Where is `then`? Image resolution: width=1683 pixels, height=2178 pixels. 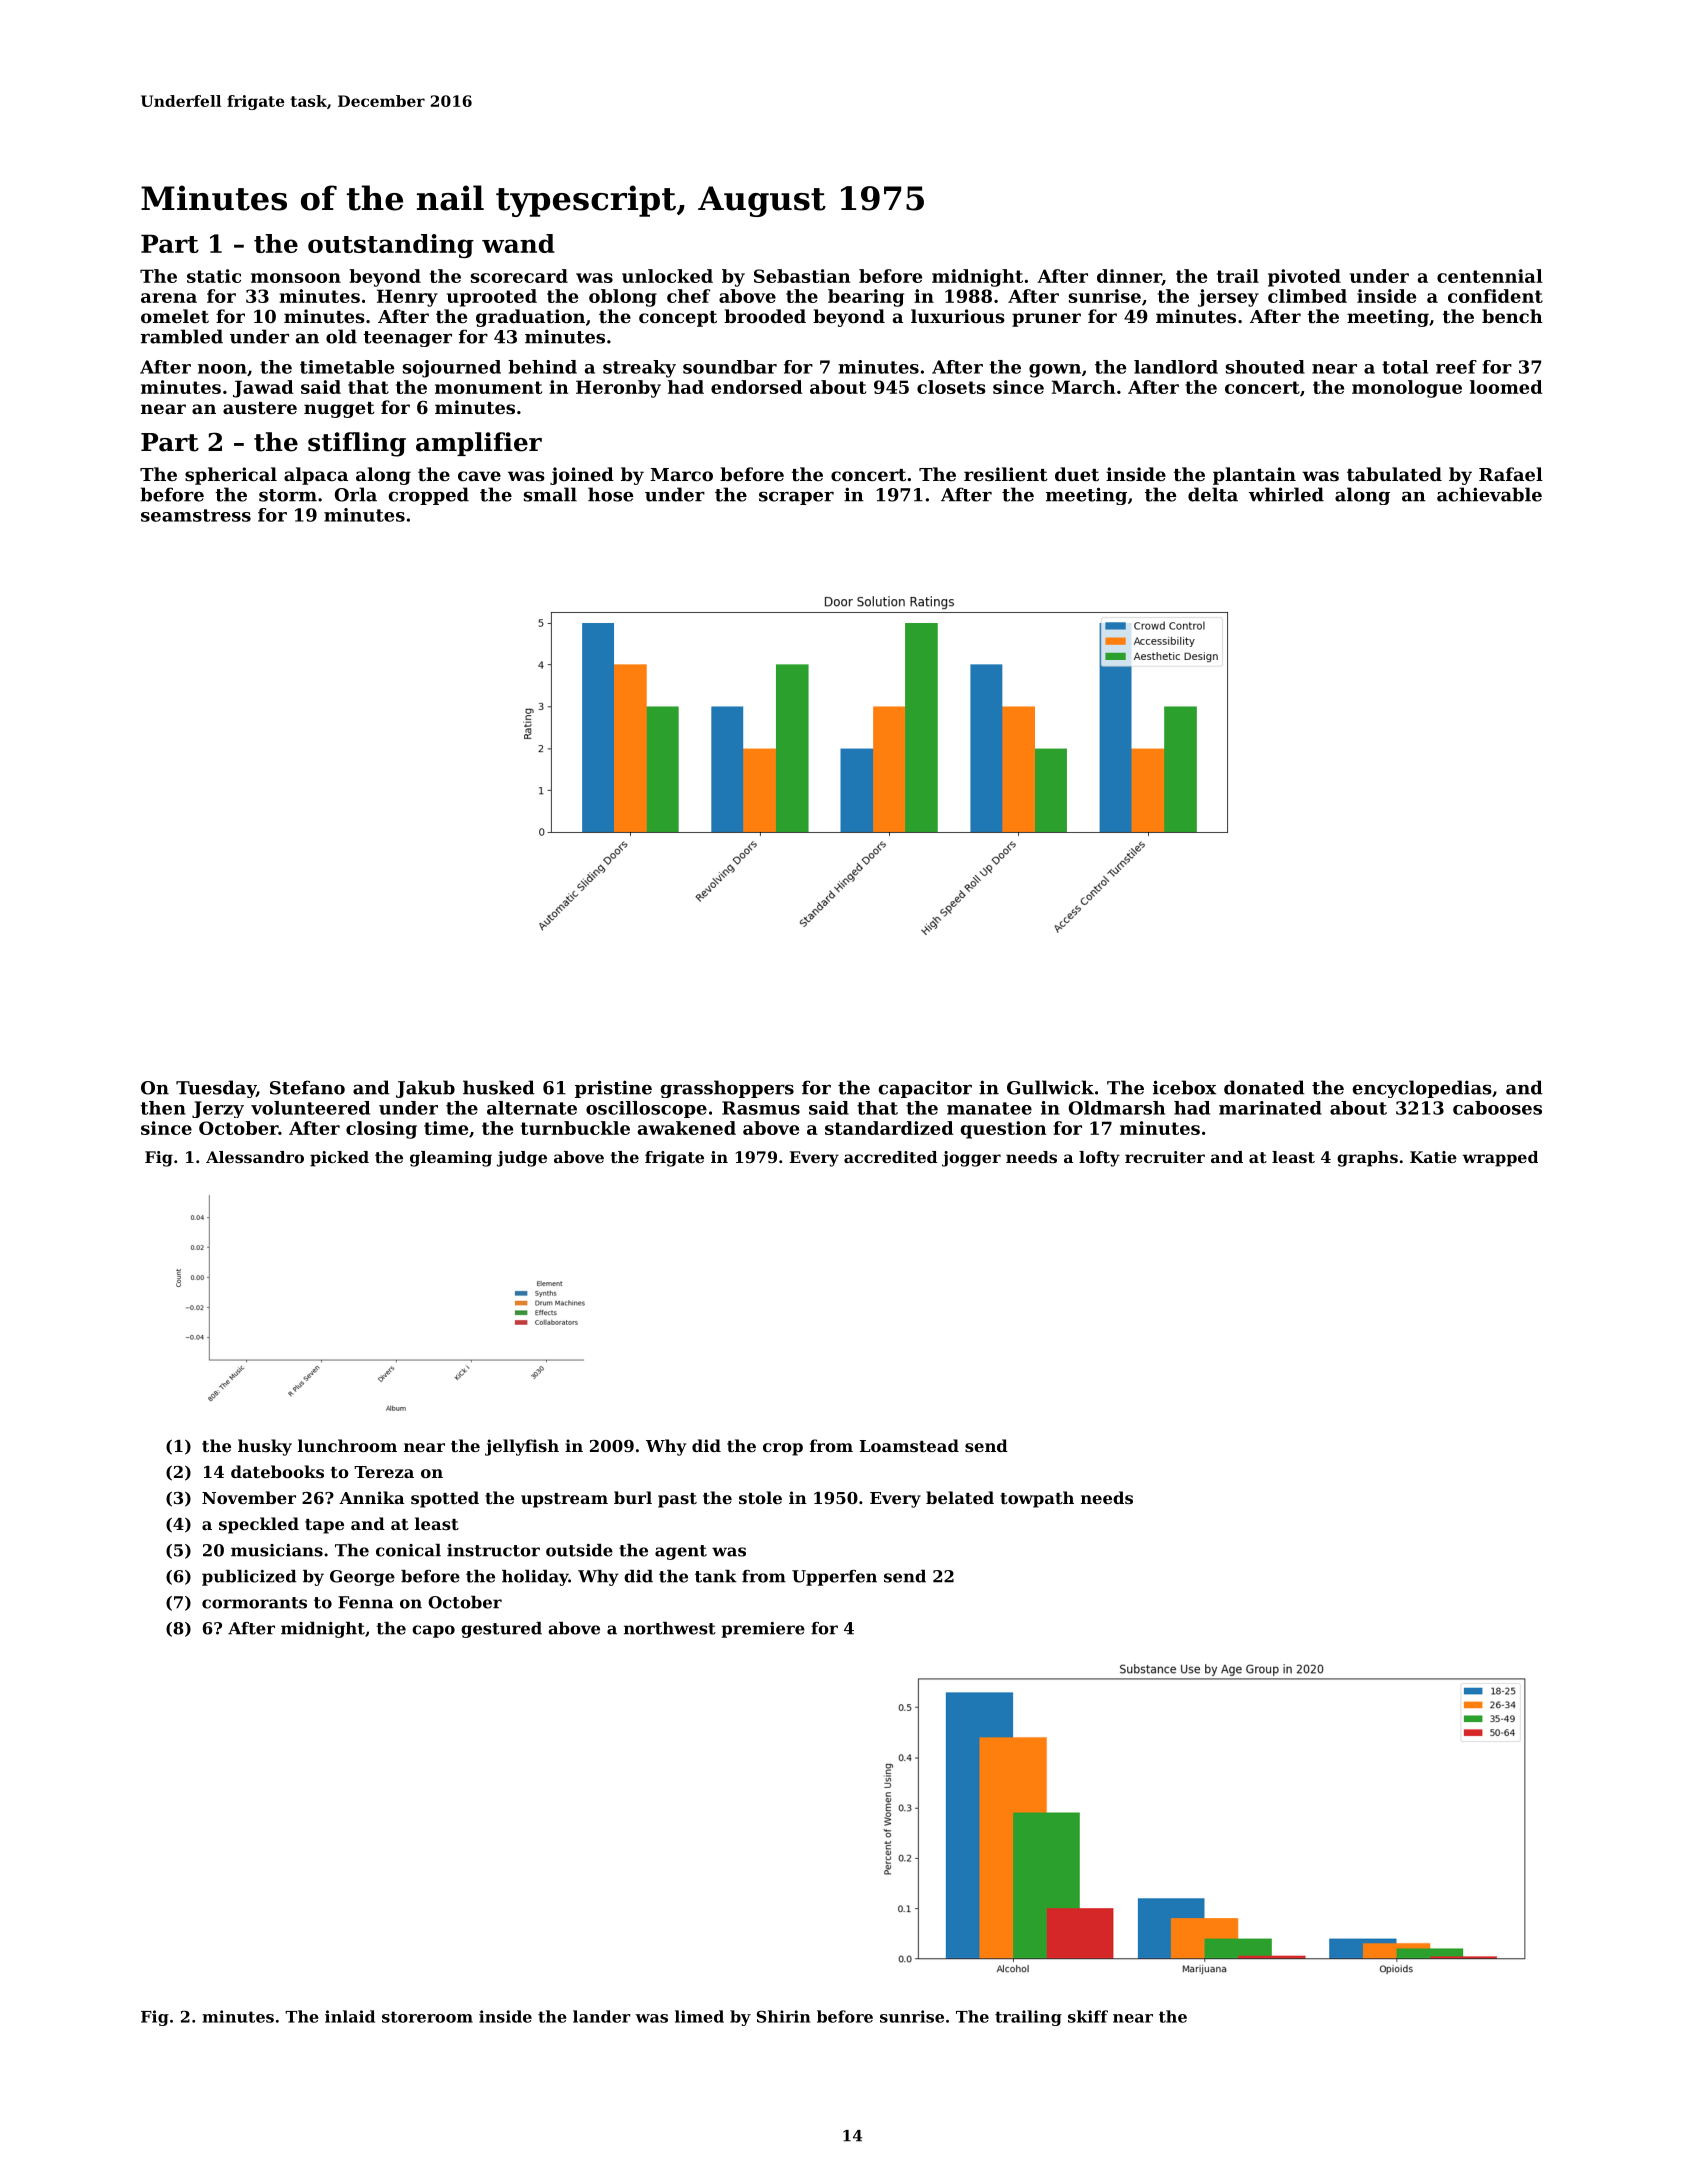 then is located at coordinates (163, 1108).
